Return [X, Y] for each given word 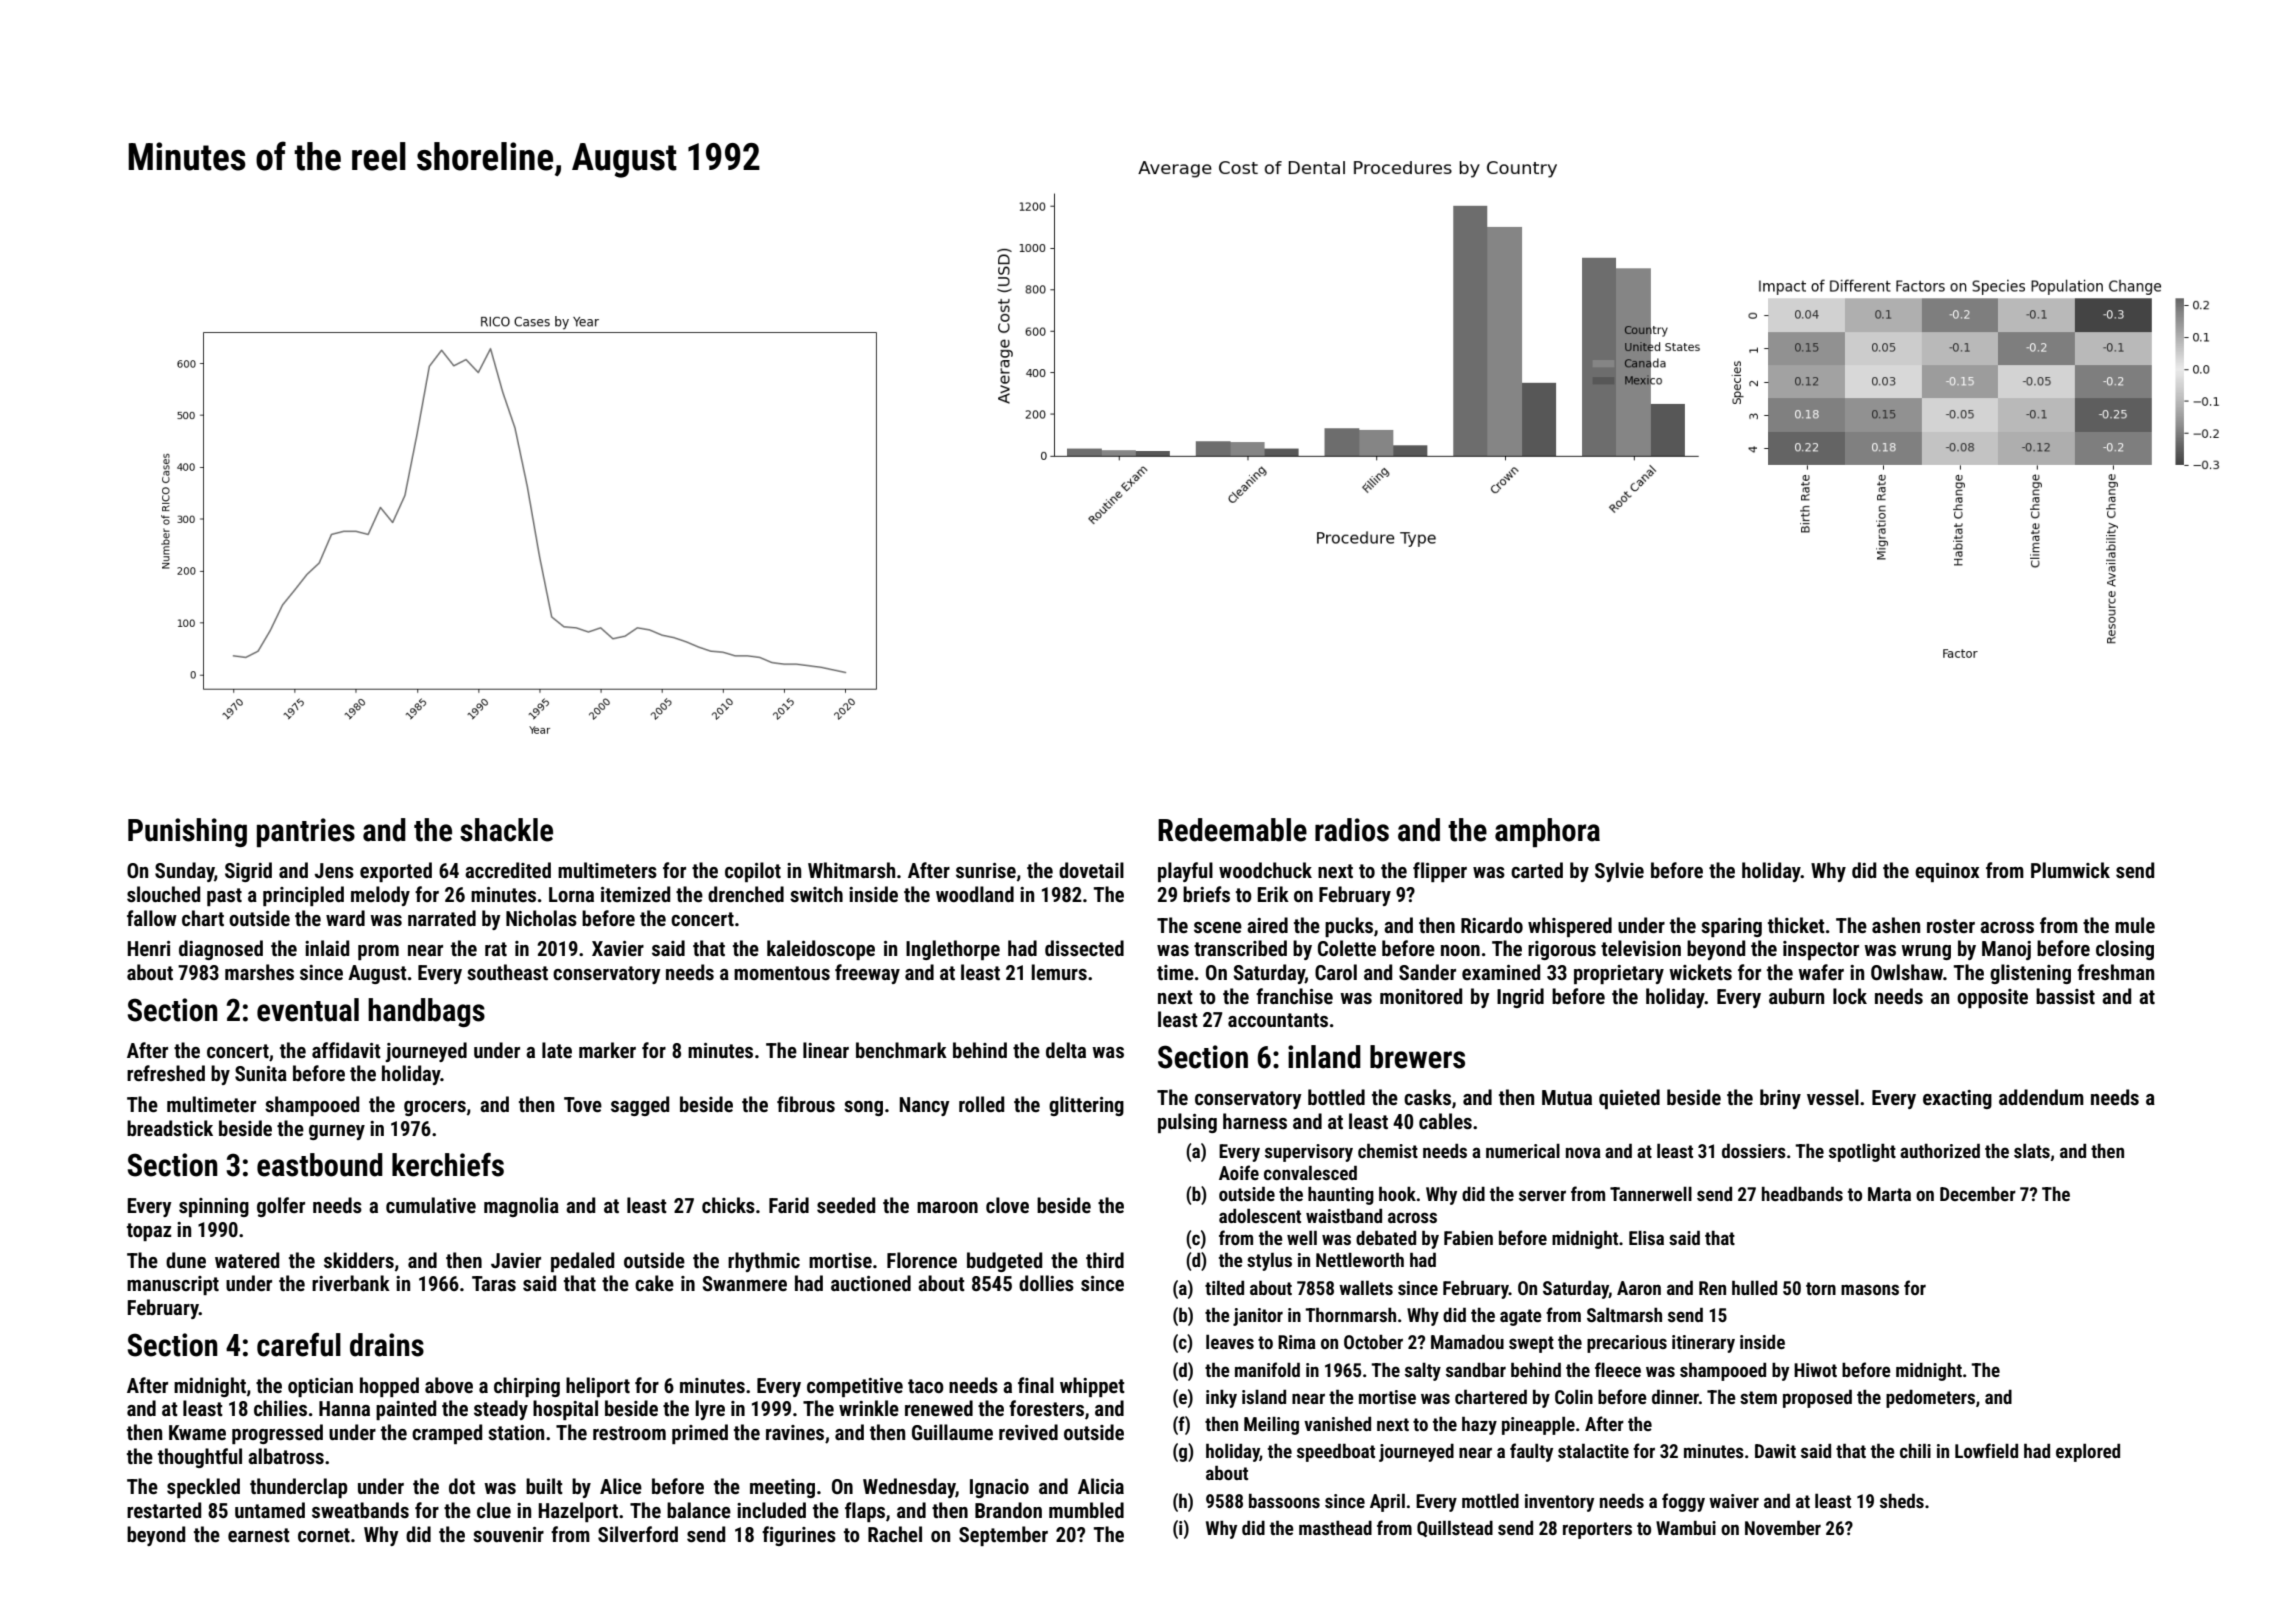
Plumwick [2070, 870]
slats [2032, 1150]
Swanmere [744, 1283]
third [1105, 1260]
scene [1218, 927]
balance [699, 1510]
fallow [152, 918]
